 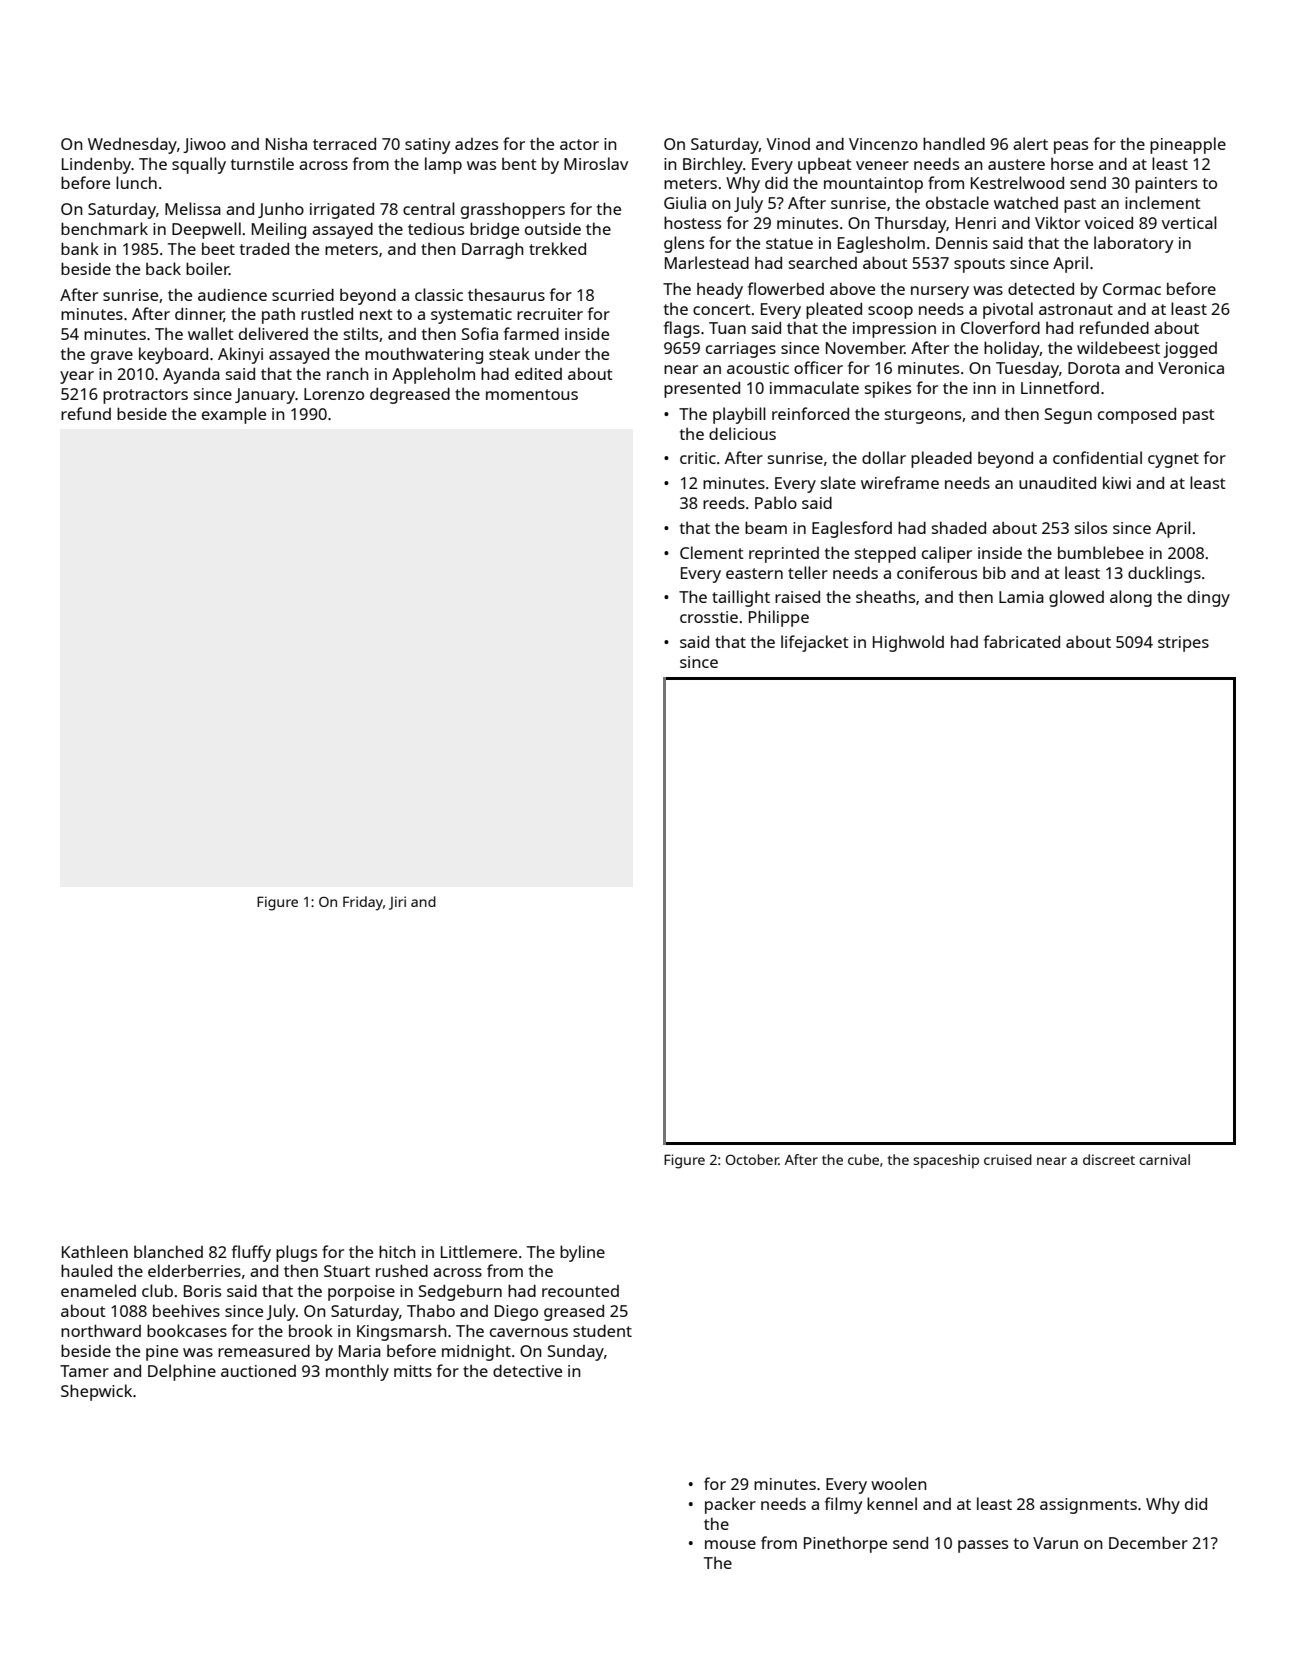 I want to click on alert, so click(x=1030, y=143).
